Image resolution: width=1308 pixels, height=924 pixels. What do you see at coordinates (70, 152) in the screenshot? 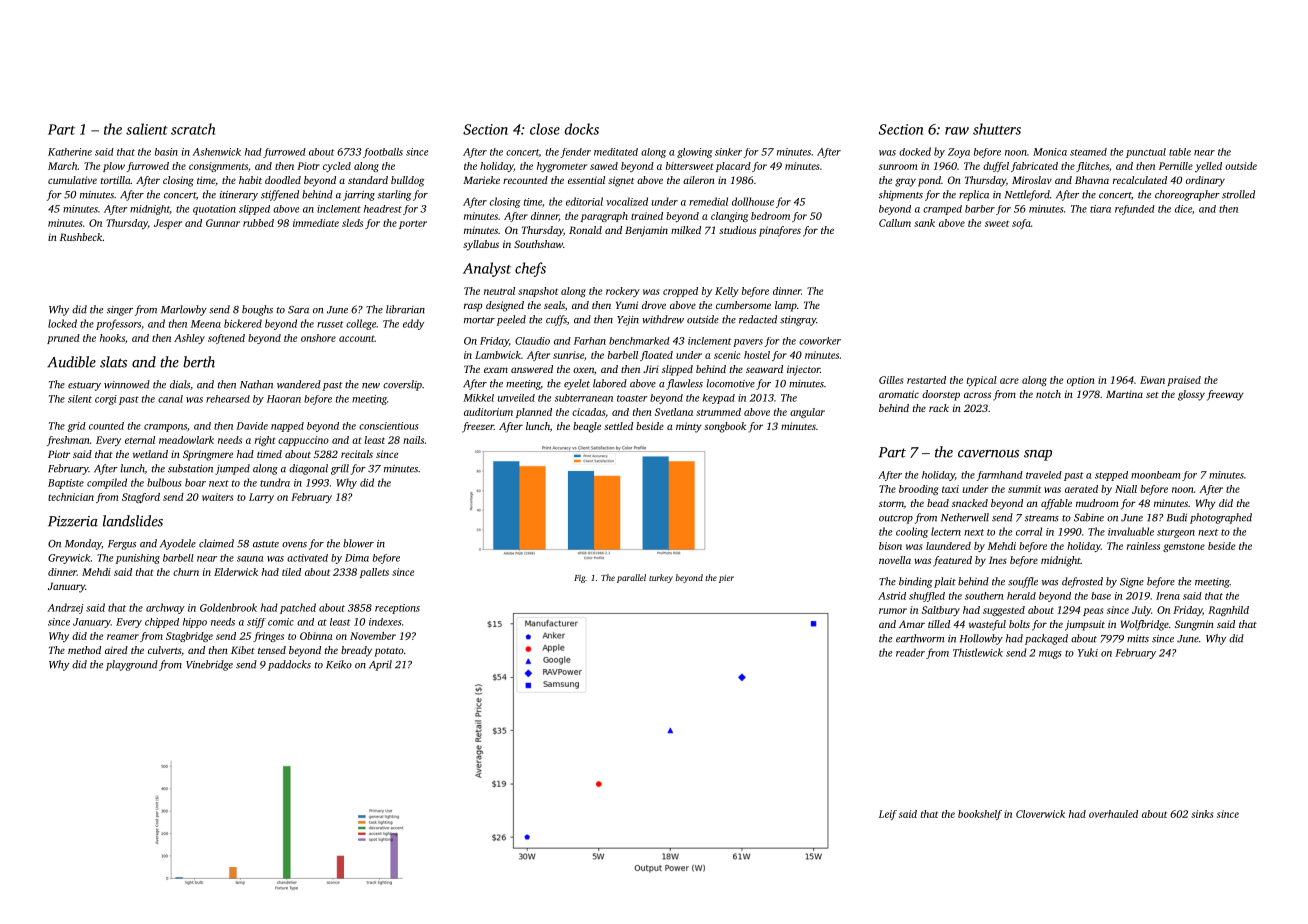
I see `Katherine` at bounding box center [70, 152].
